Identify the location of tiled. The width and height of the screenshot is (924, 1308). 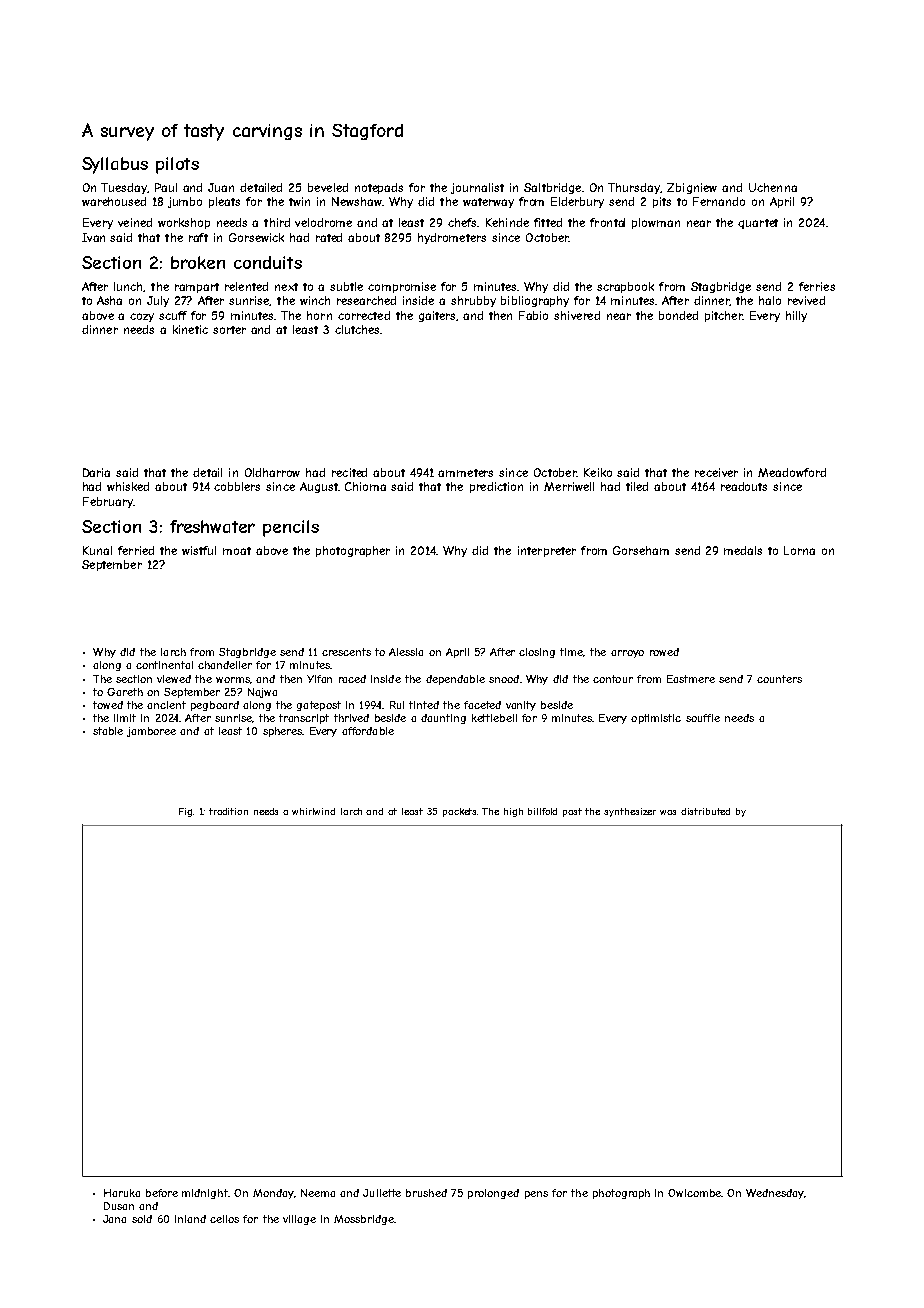
(637, 486).
